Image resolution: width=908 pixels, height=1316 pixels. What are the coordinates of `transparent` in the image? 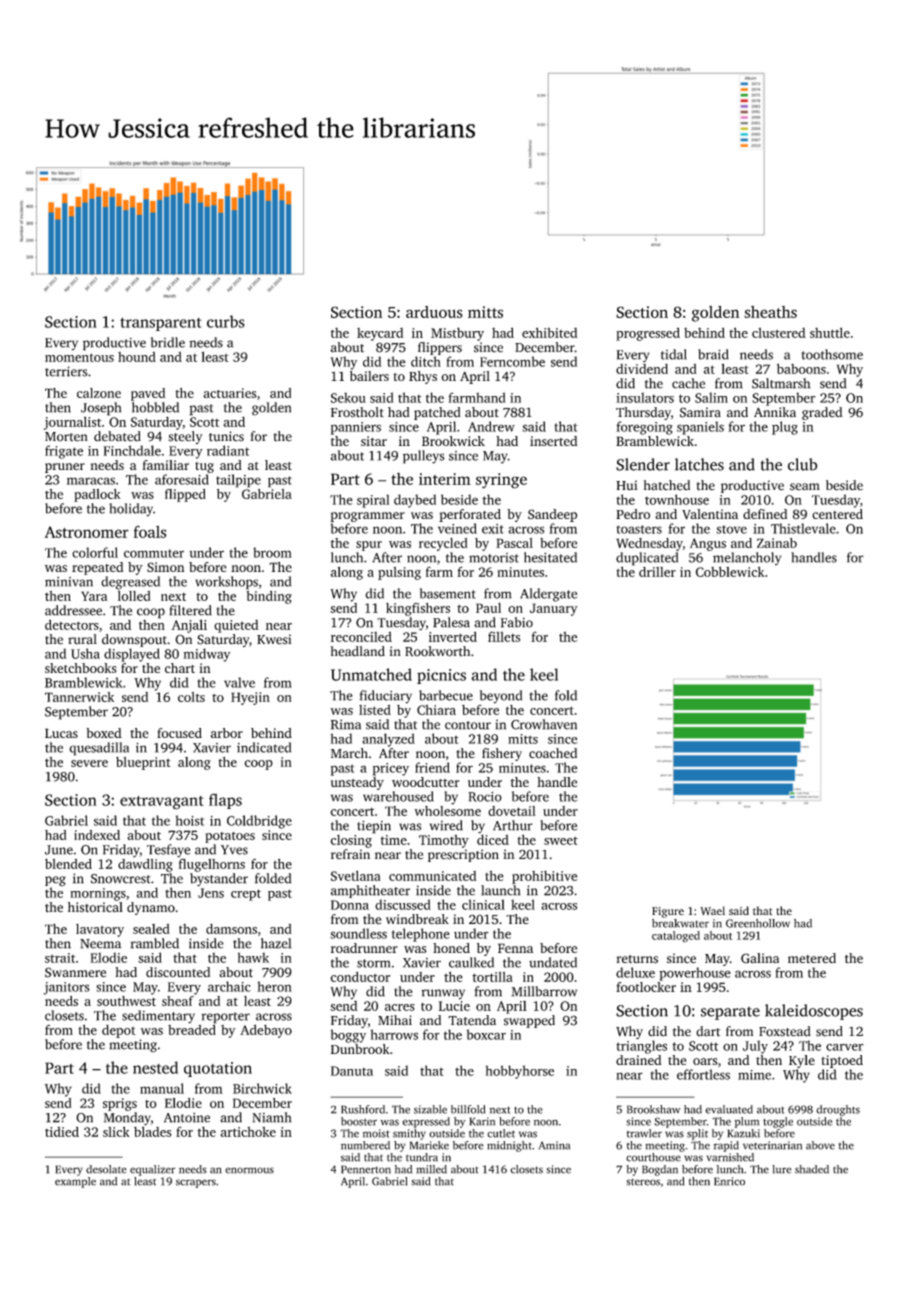 It's located at (161, 324).
